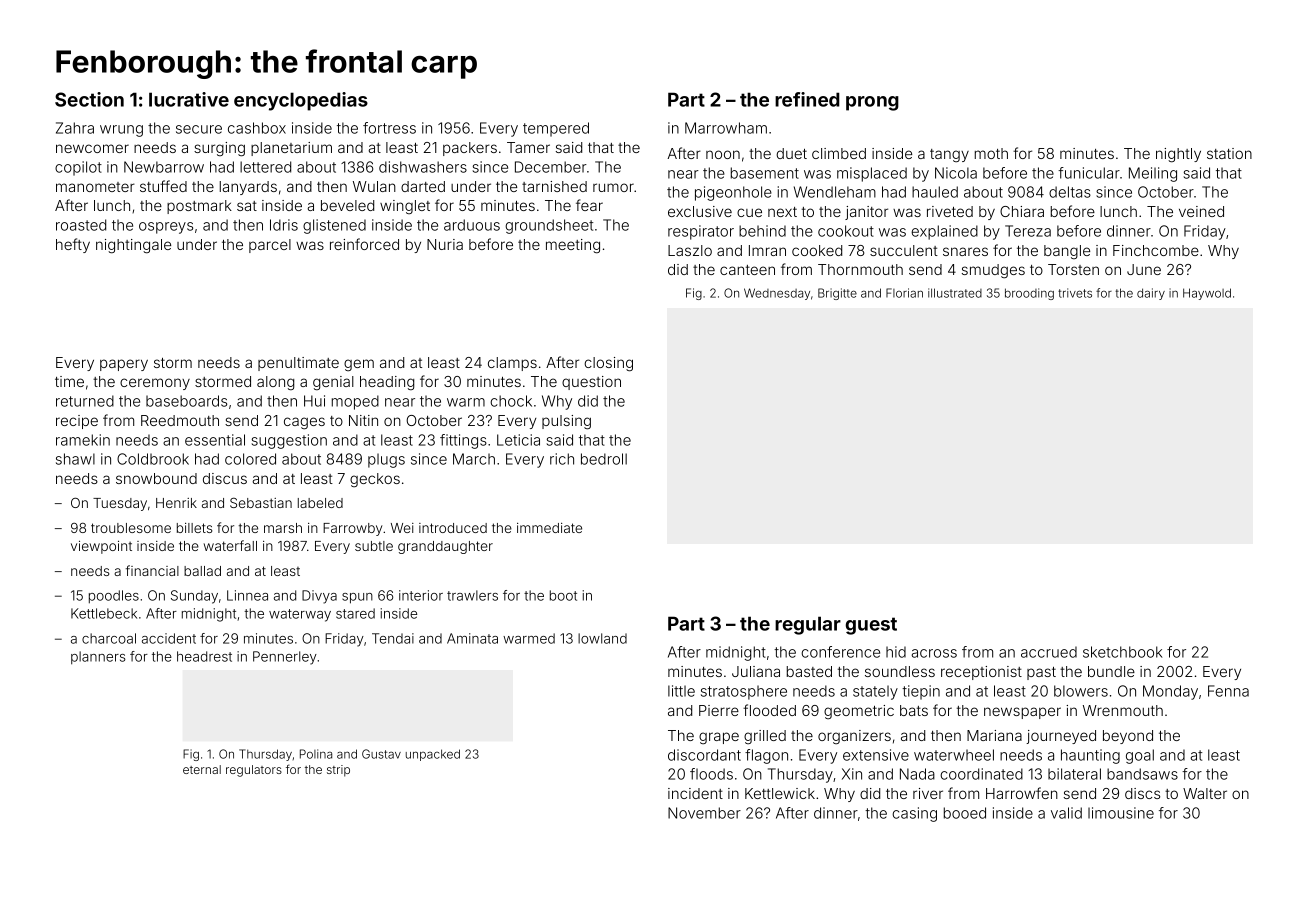  I want to click on brooding, so click(1029, 294).
